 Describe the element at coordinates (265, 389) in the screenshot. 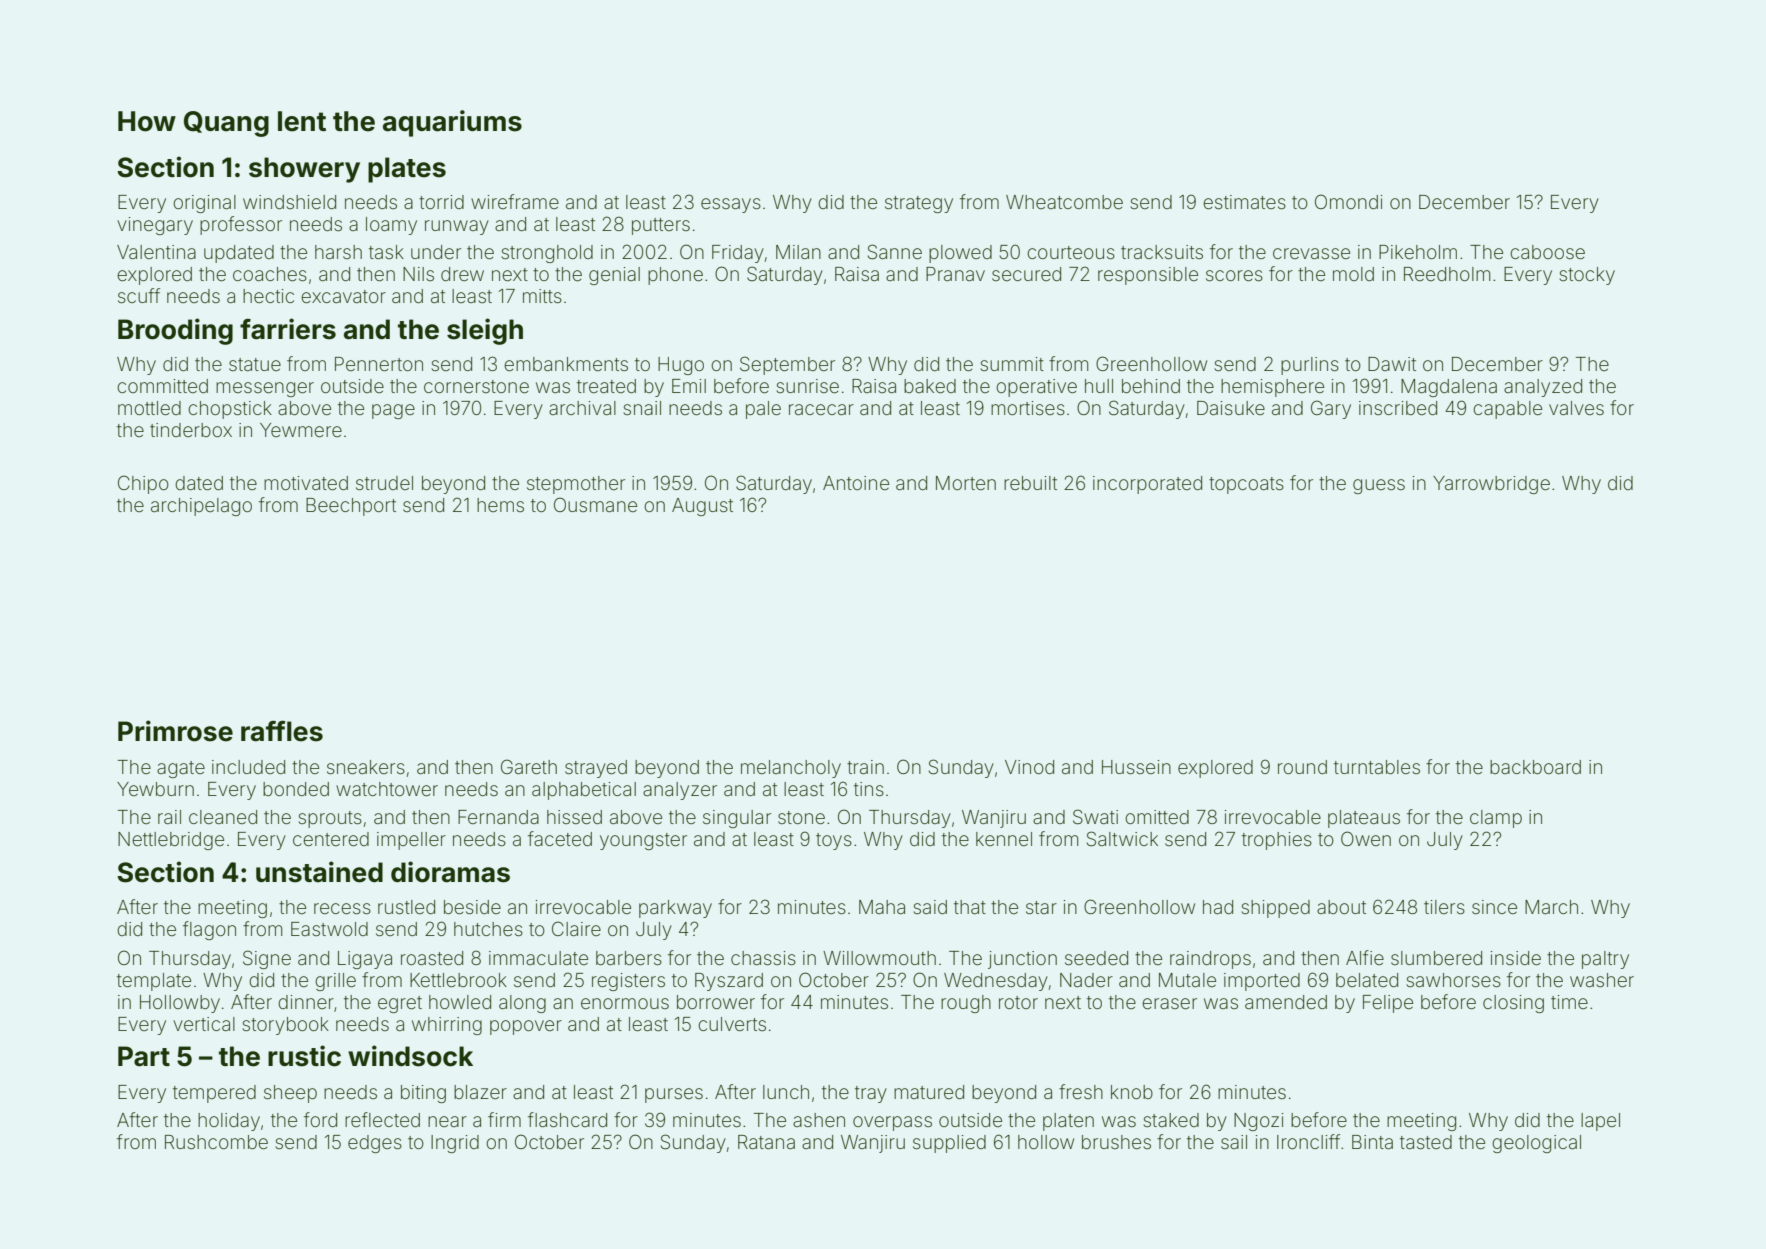

I see `messenger` at that location.
